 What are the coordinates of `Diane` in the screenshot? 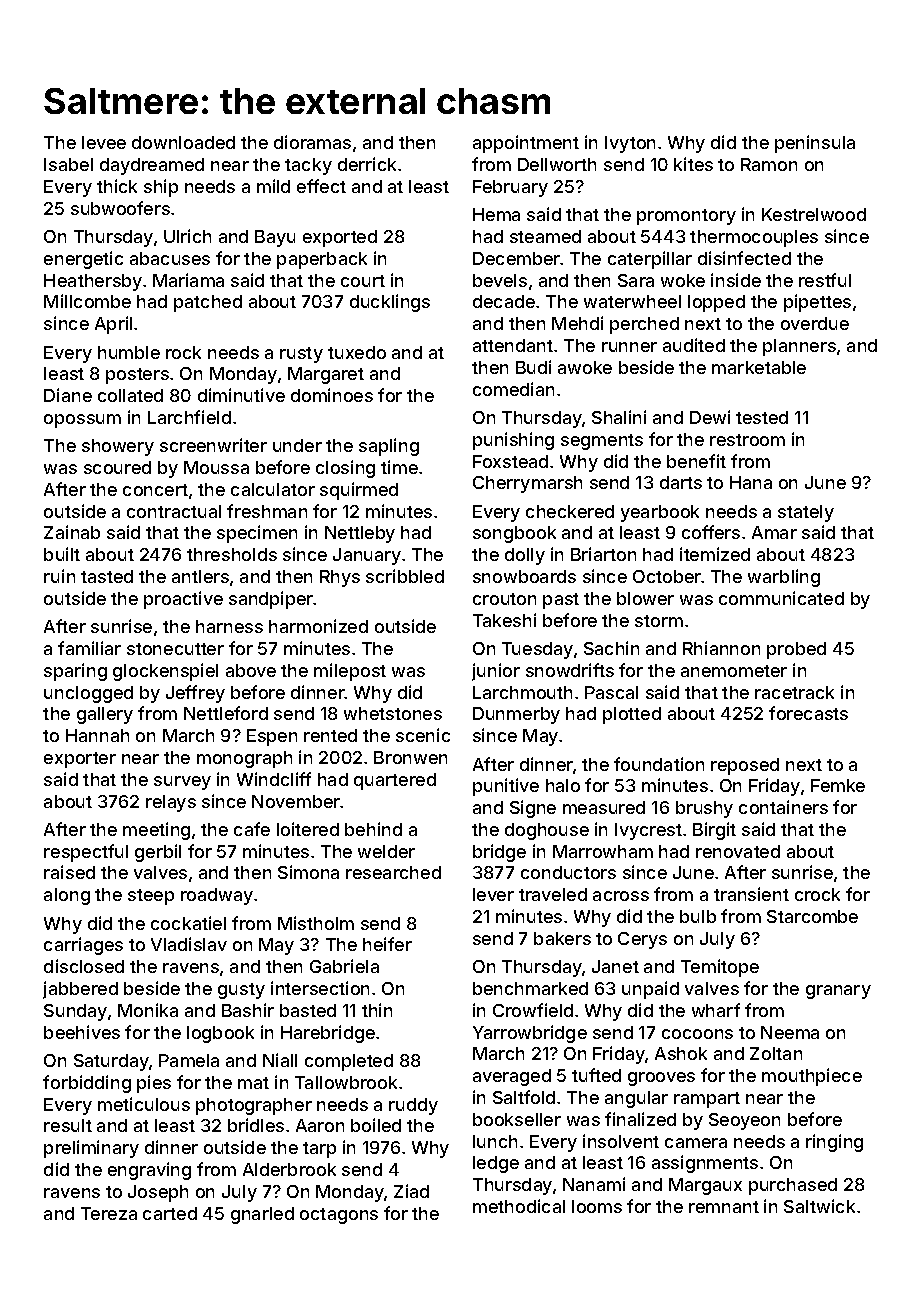 It's located at (68, 395).
